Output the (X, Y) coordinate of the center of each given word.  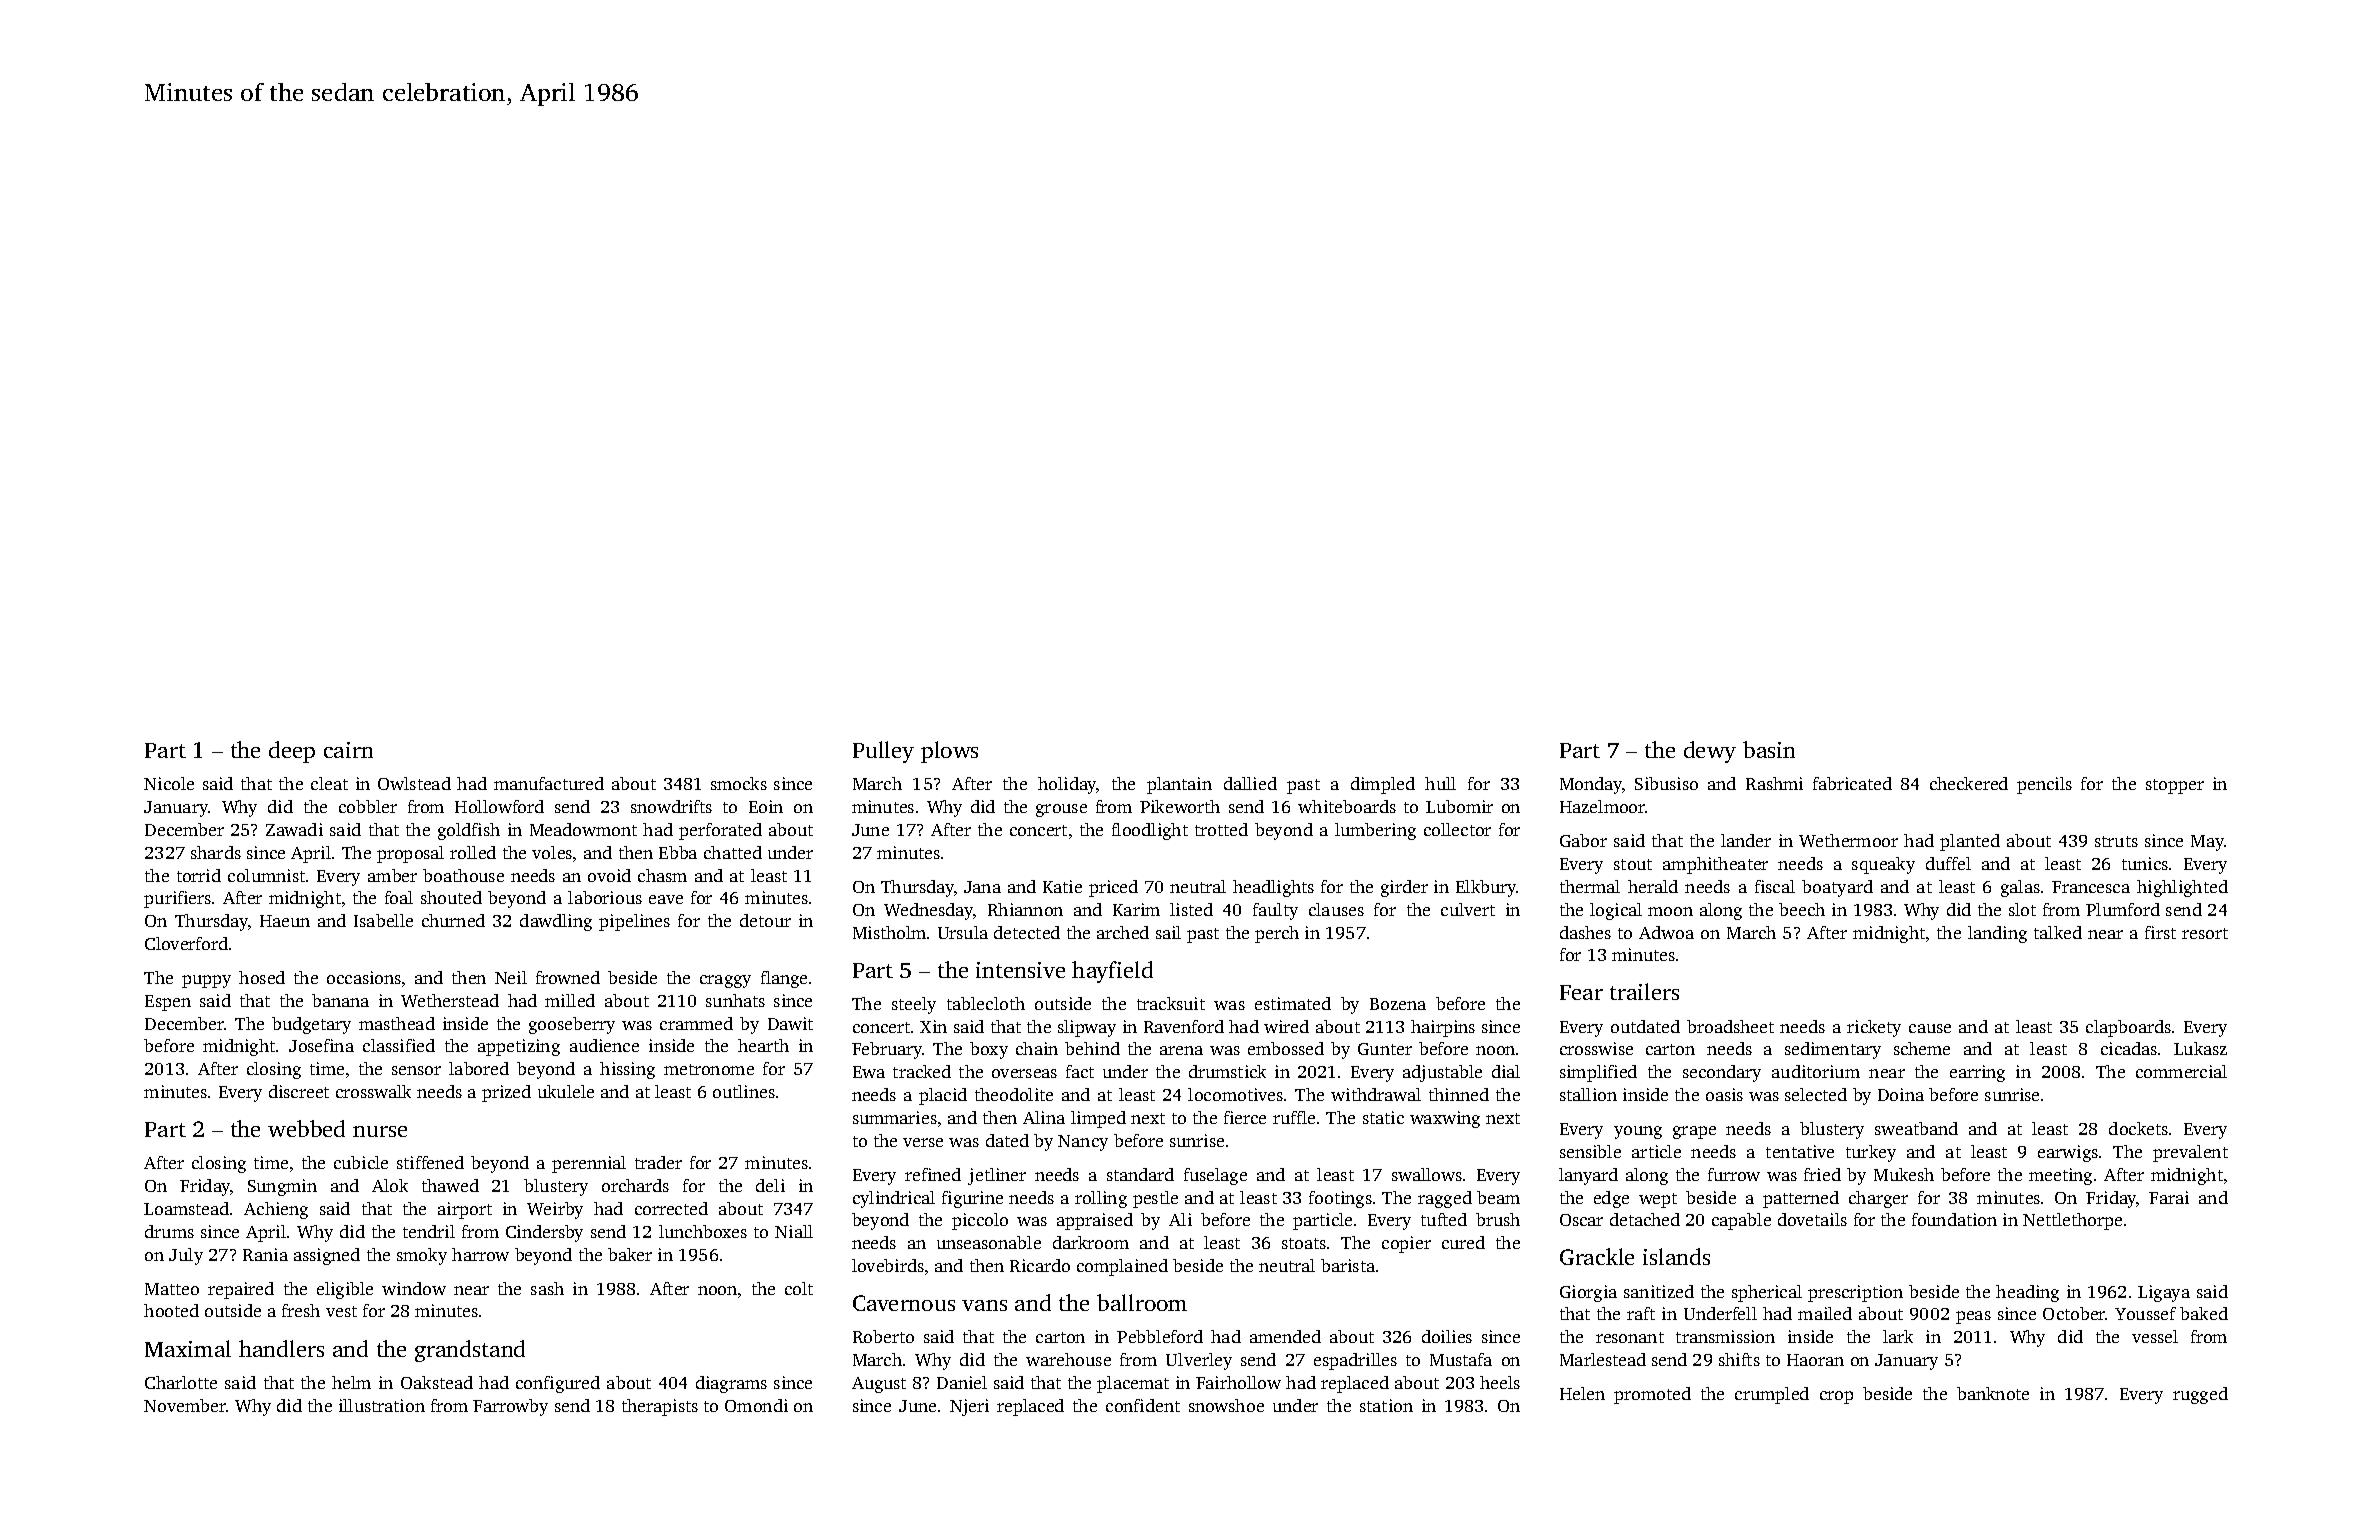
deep (292, 752)
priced (1113, 888)
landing (1997, 934)
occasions (364, 977)
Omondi (756, 1405)
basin (1769, 749)
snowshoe (1226, 1405)
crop (1836, 1397)
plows (949, 752)
